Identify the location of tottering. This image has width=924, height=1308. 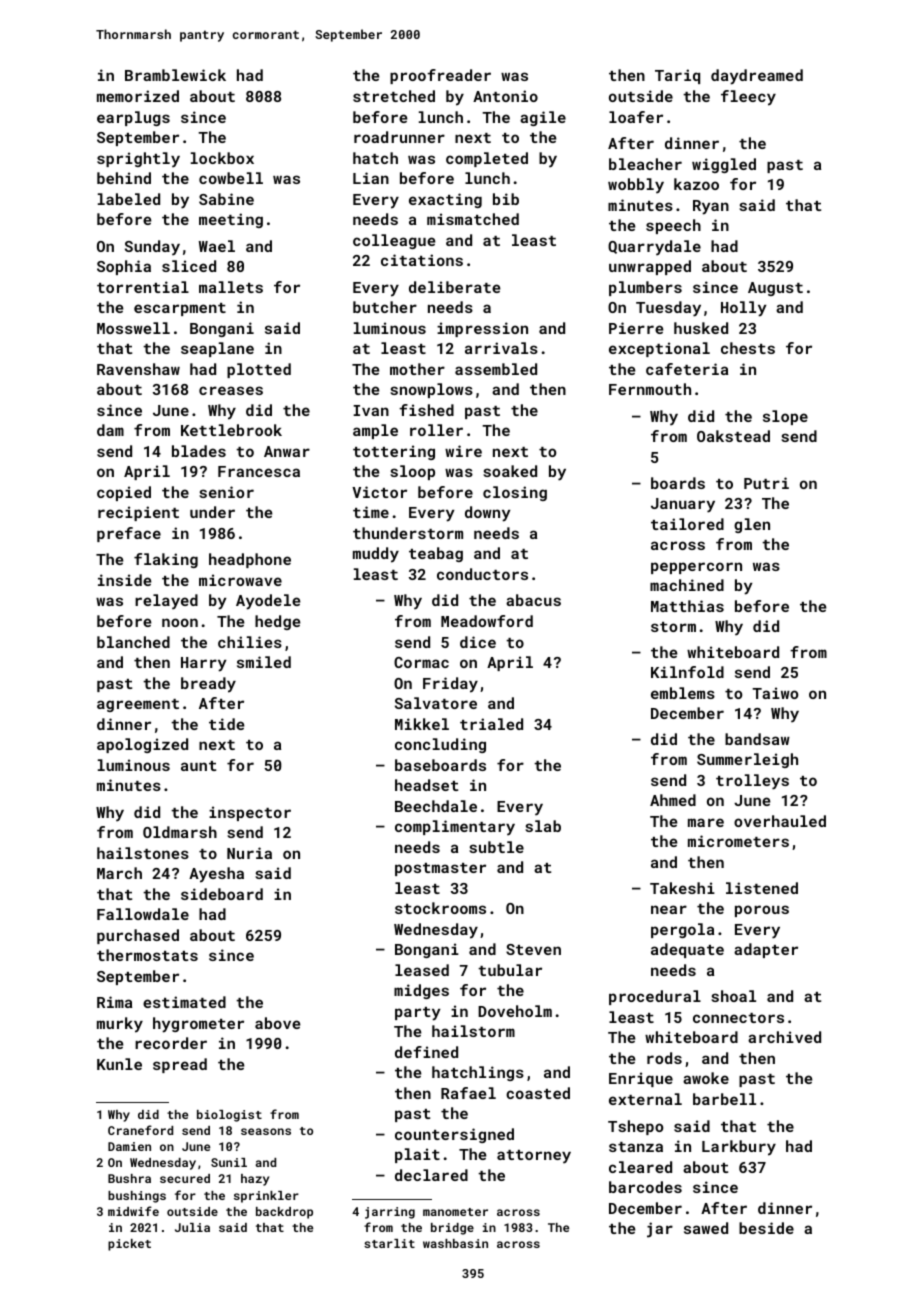
(394, 452).
